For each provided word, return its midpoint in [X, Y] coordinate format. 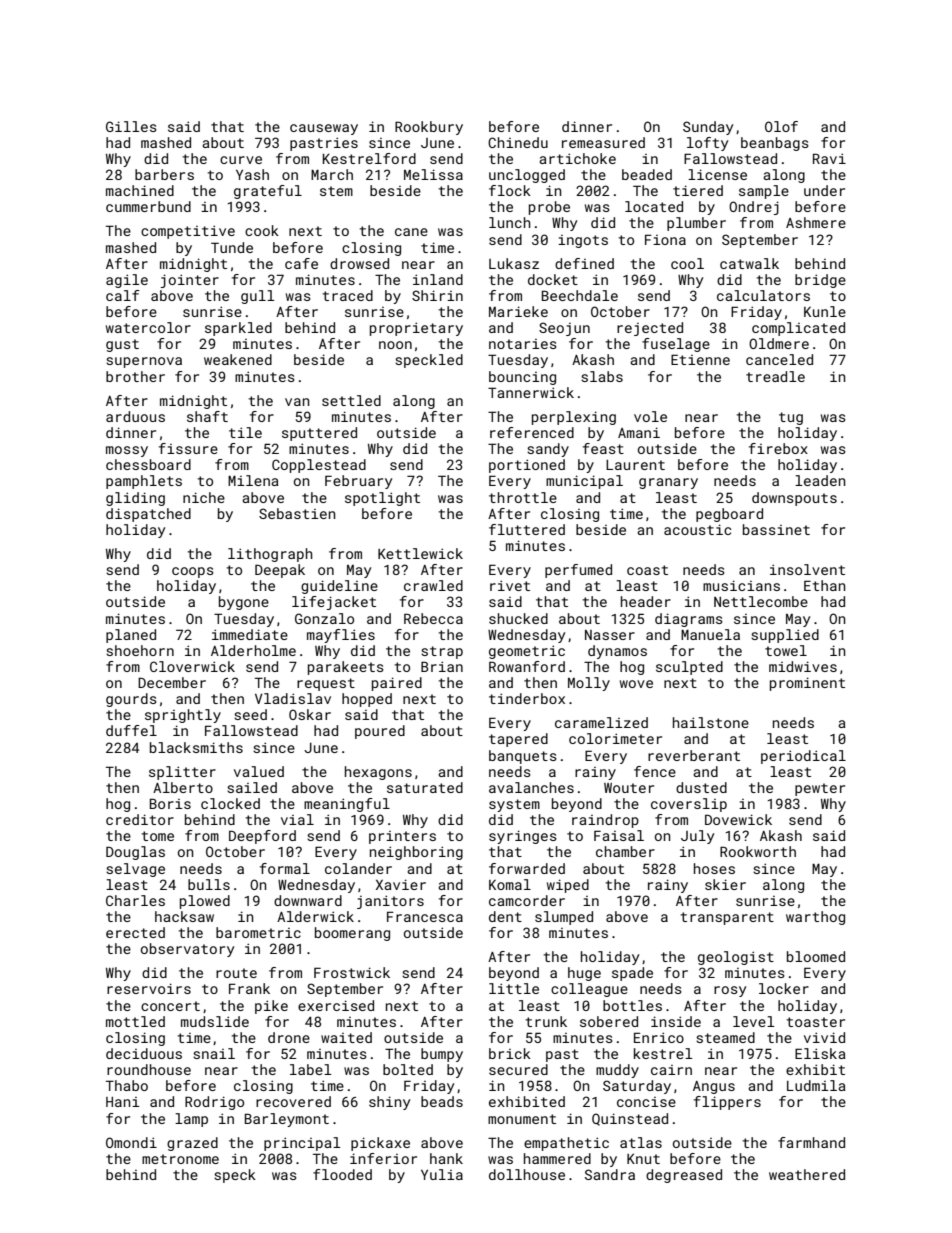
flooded [342, 1174]
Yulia [442, 1174]
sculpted [689, 668]
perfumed [578, 571]
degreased [684, 1176]
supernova [144, 362]
